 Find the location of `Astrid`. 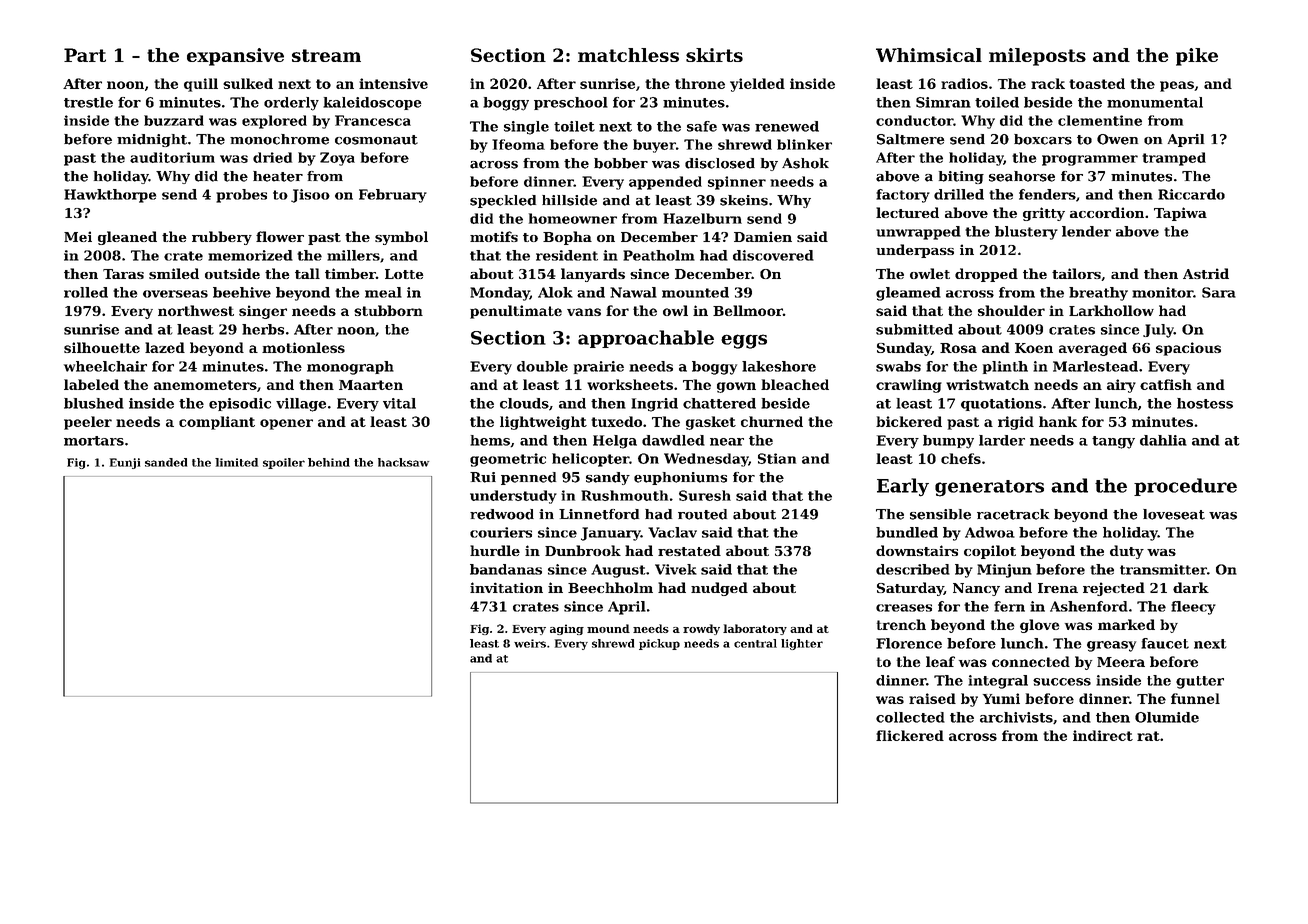

Astrid is located at coordinates (1206, 273).
